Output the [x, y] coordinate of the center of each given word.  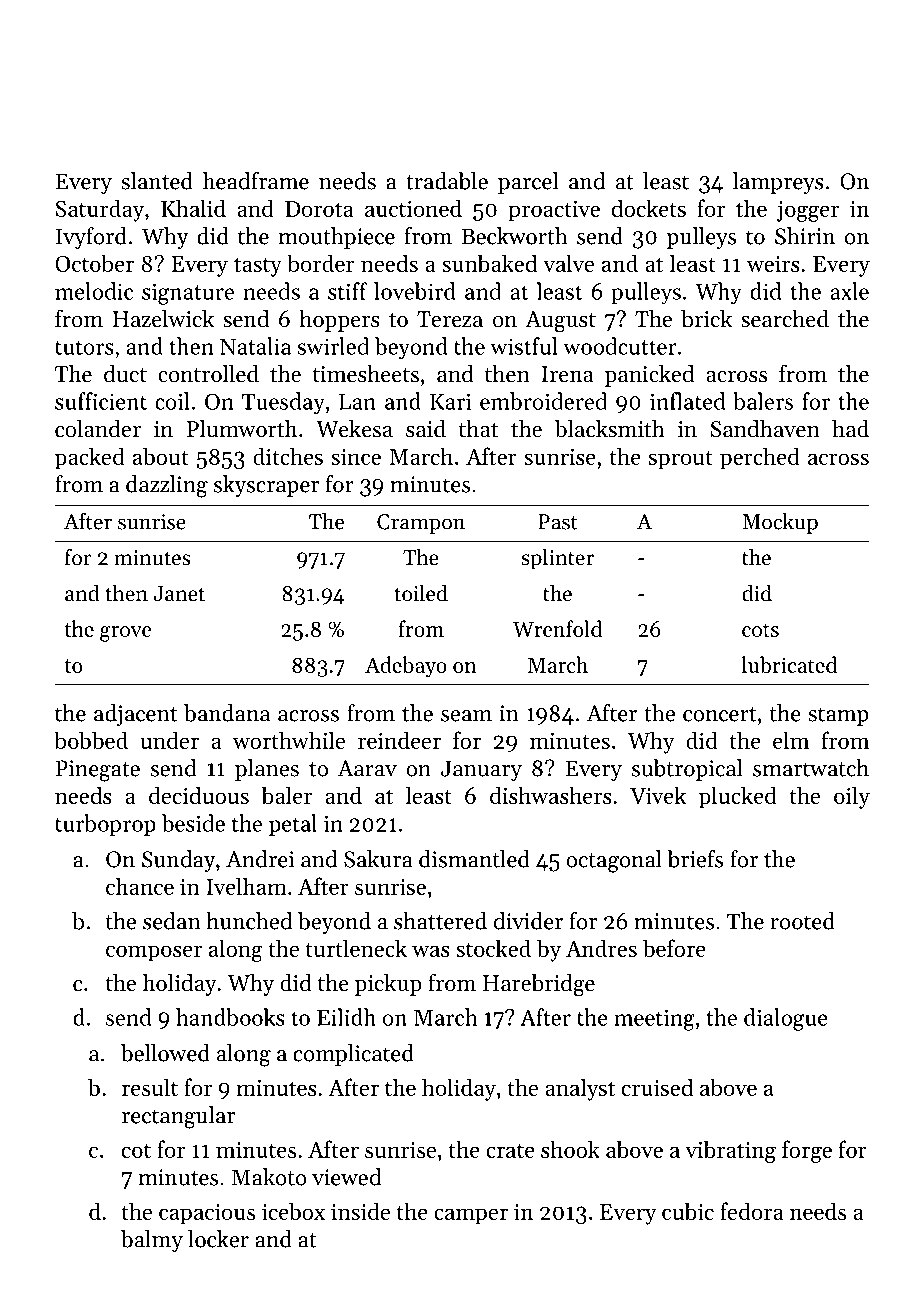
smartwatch [811, 768]
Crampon [421, 524]
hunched [249, 921]
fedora [751, 1211]
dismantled [474, 859]
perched [760, 458]
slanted [157, 181]
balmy [152, 1241]
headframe [256, 181]
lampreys [778, 183]
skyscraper [266, 486]
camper [471, 1216]
